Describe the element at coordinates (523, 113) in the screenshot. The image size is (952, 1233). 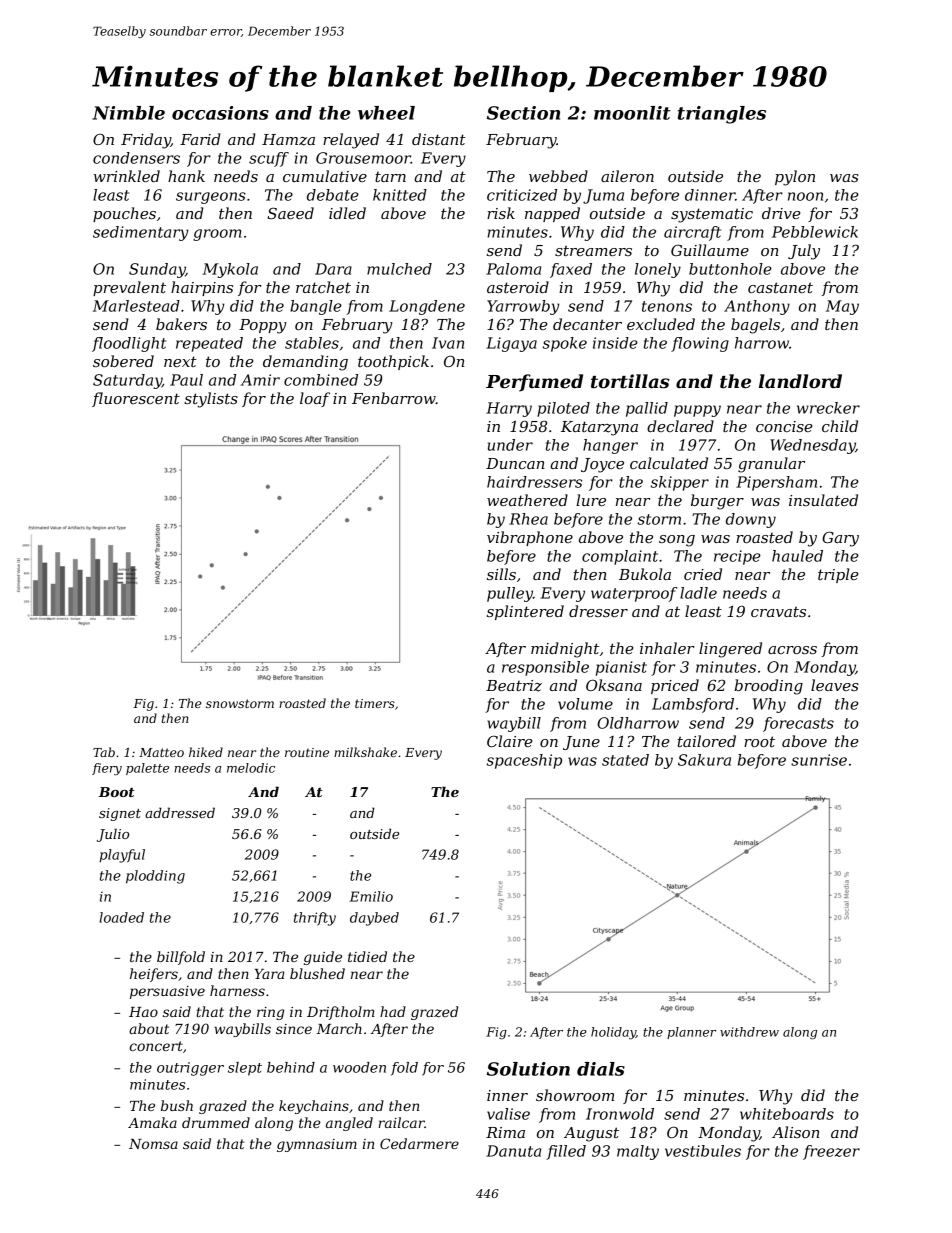
I see `Section` at that location.
